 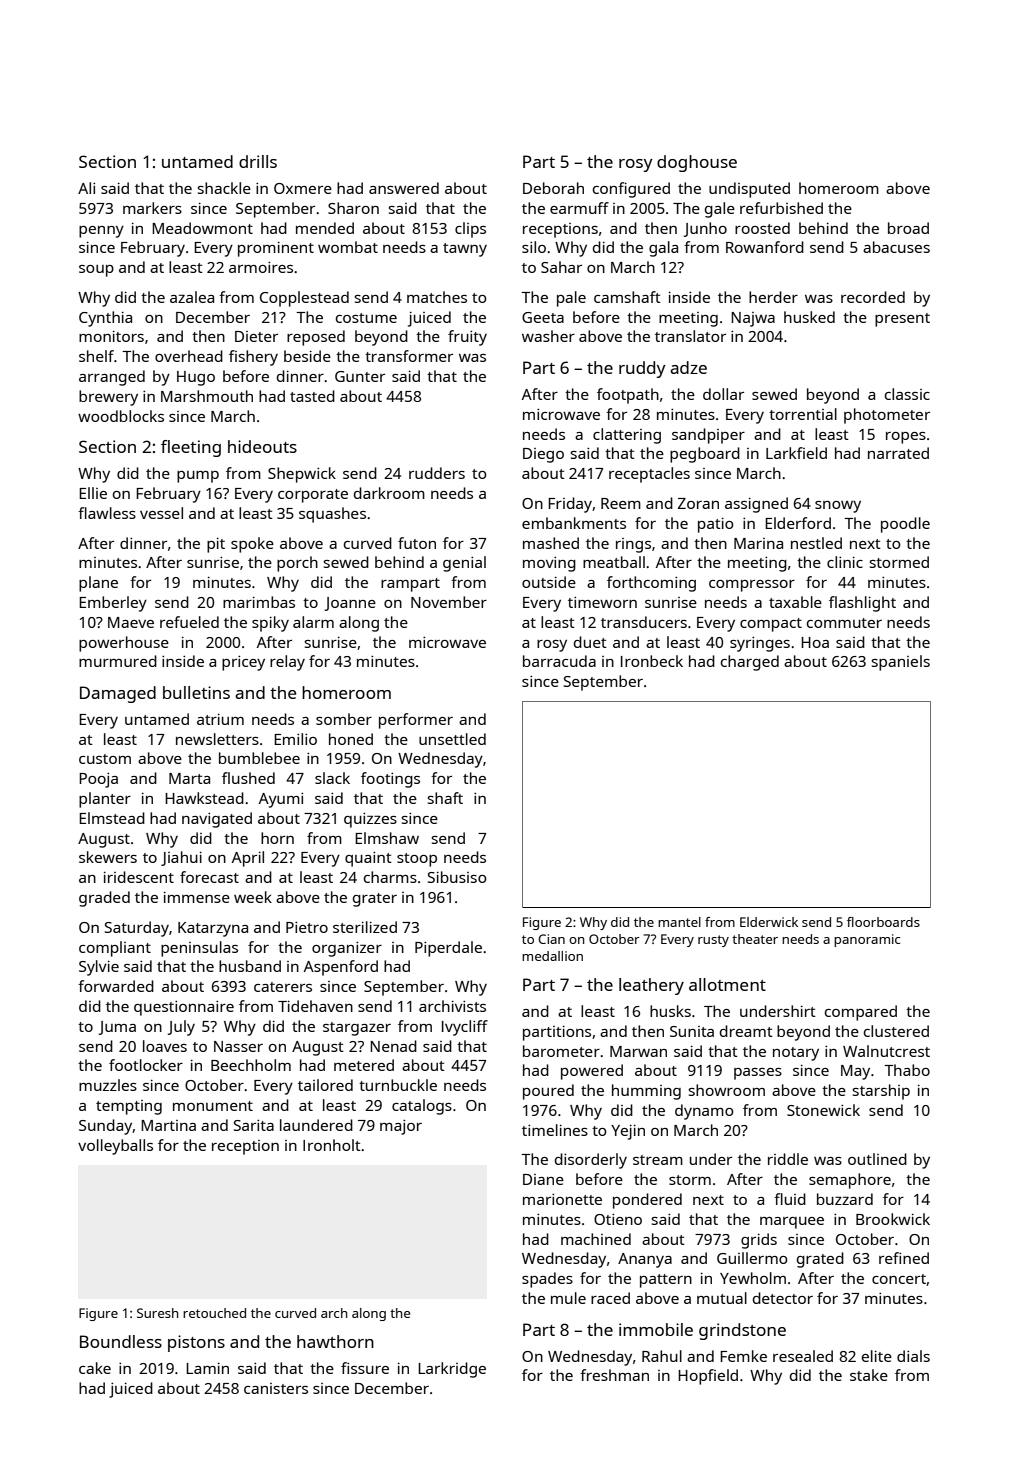 I want to click on undisputed, so click(x=749, y=190).
